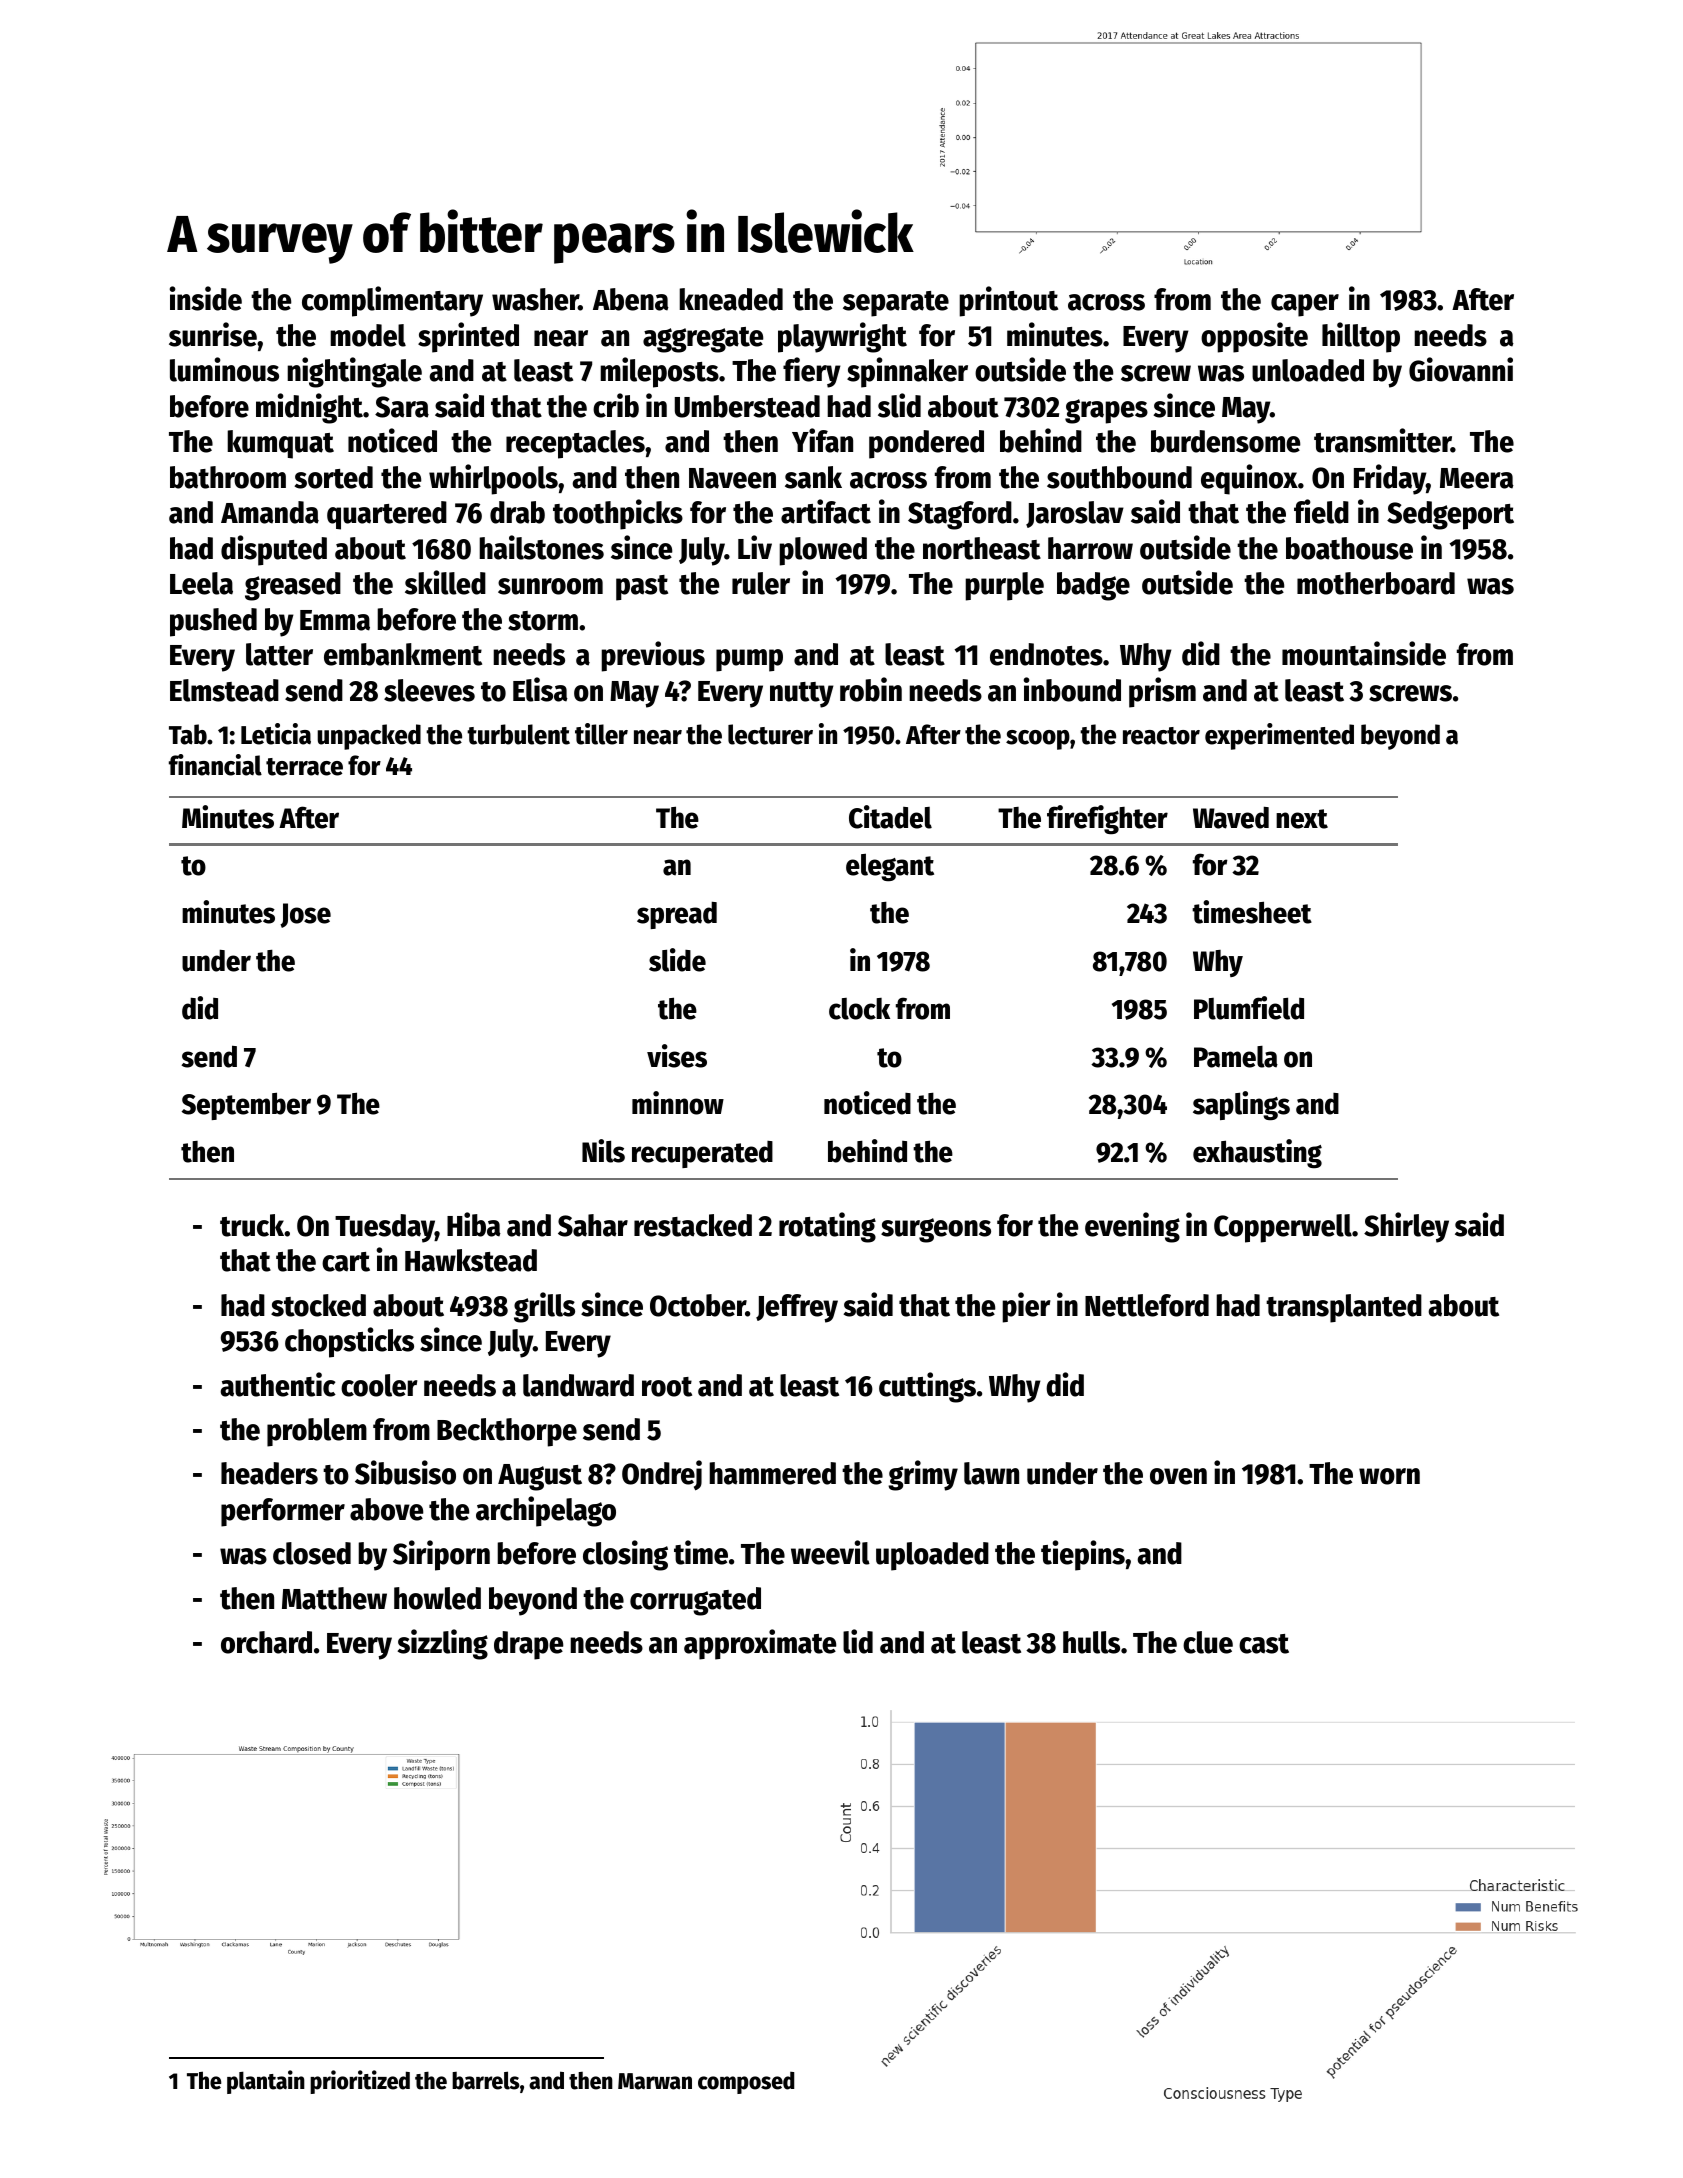 The height and width of the screenshot is (2178, 1683). What do you see at coordinates (746, 2083) in the screenshot?
I see `composed` at bounding box center [746, 2083].
